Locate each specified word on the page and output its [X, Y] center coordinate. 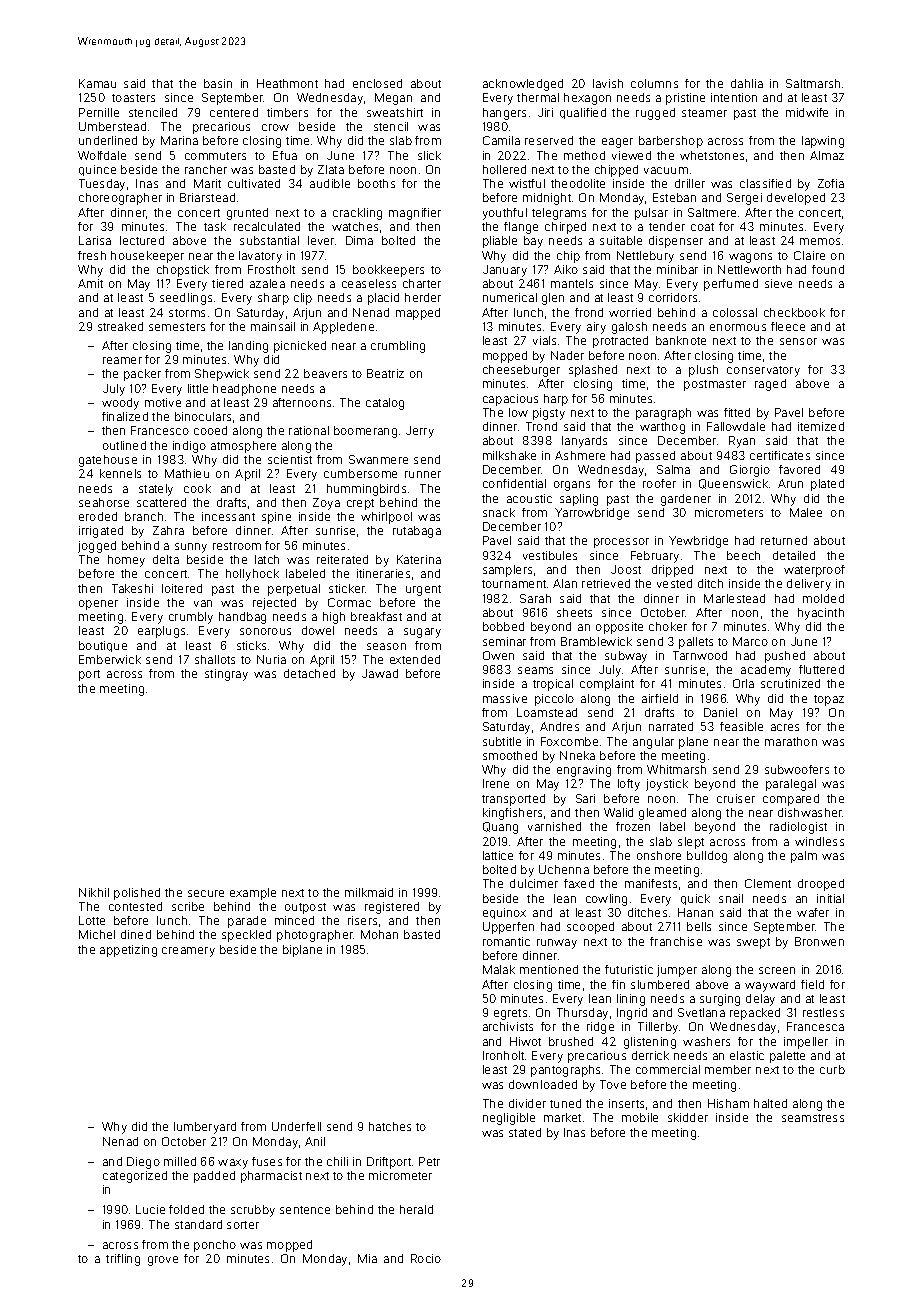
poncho [215, 1246]
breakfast [376, 616]
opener [98, 605]
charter [422, 283]
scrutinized [790, 683]
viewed [631, 155]
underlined [108, 140]
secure [206, 893]
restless [823, 1012]
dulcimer [534, 883]
